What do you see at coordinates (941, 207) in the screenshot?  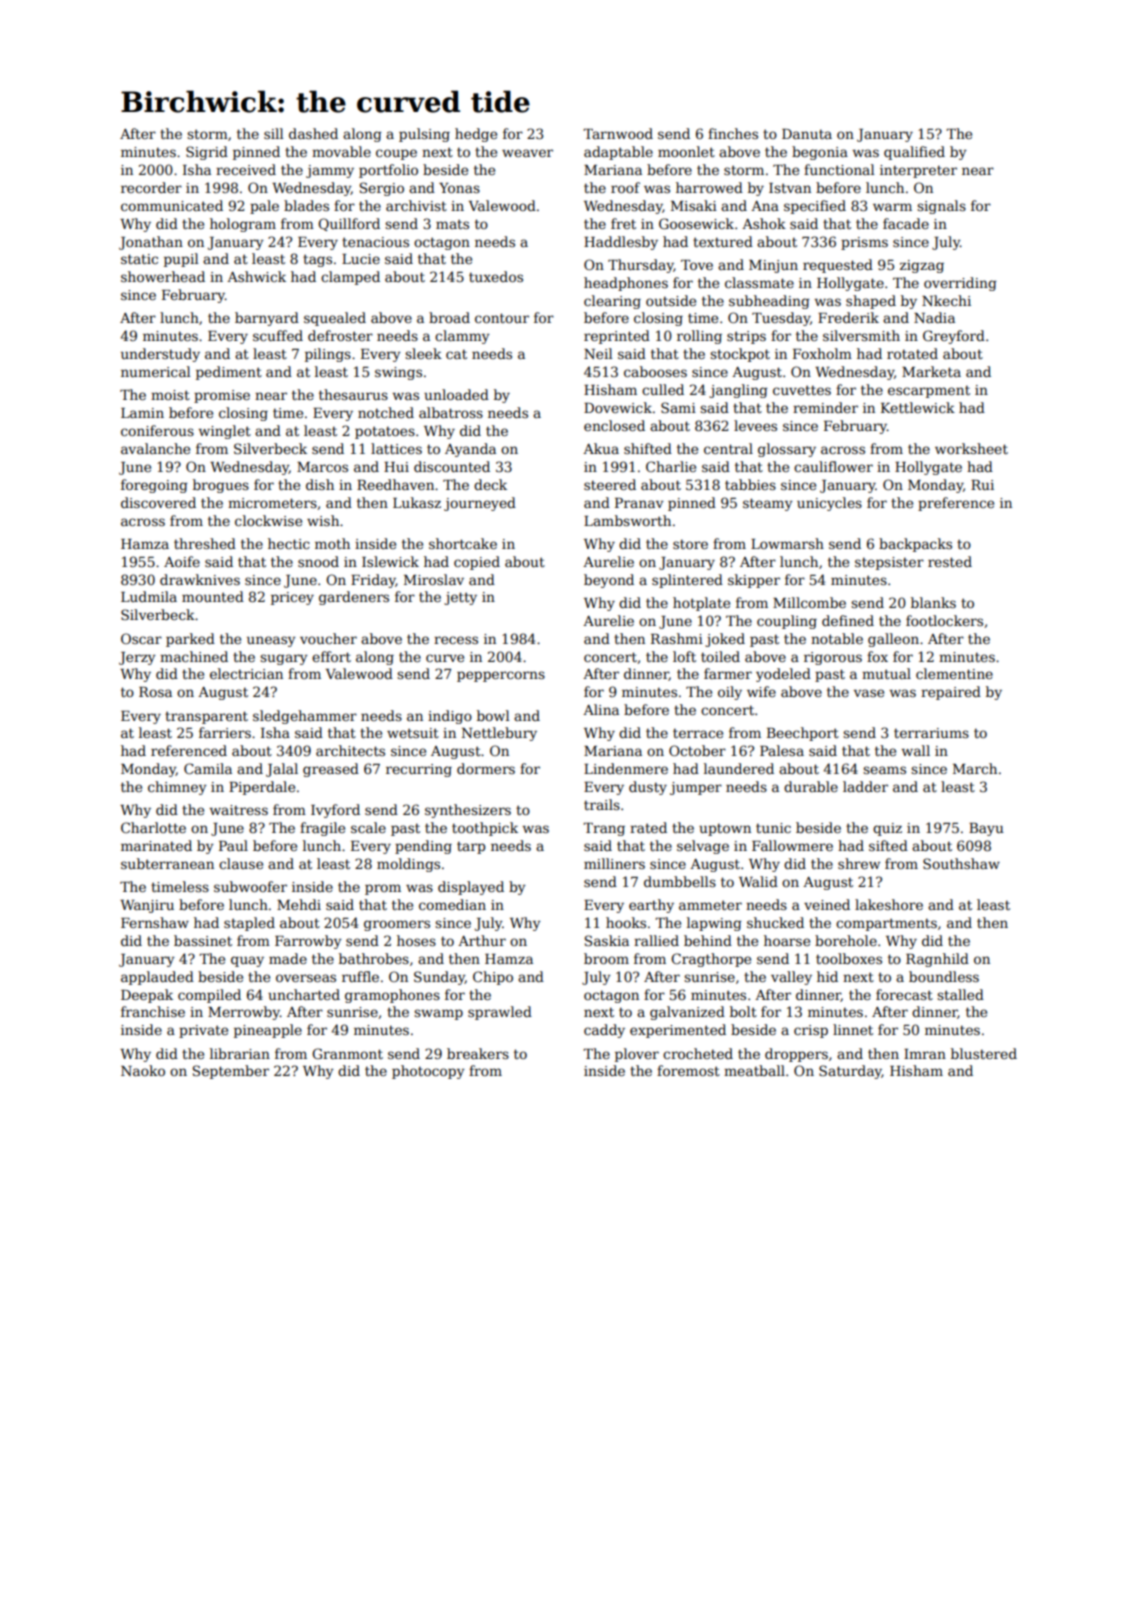 I see `signals` at bounding box center [941, 207].
